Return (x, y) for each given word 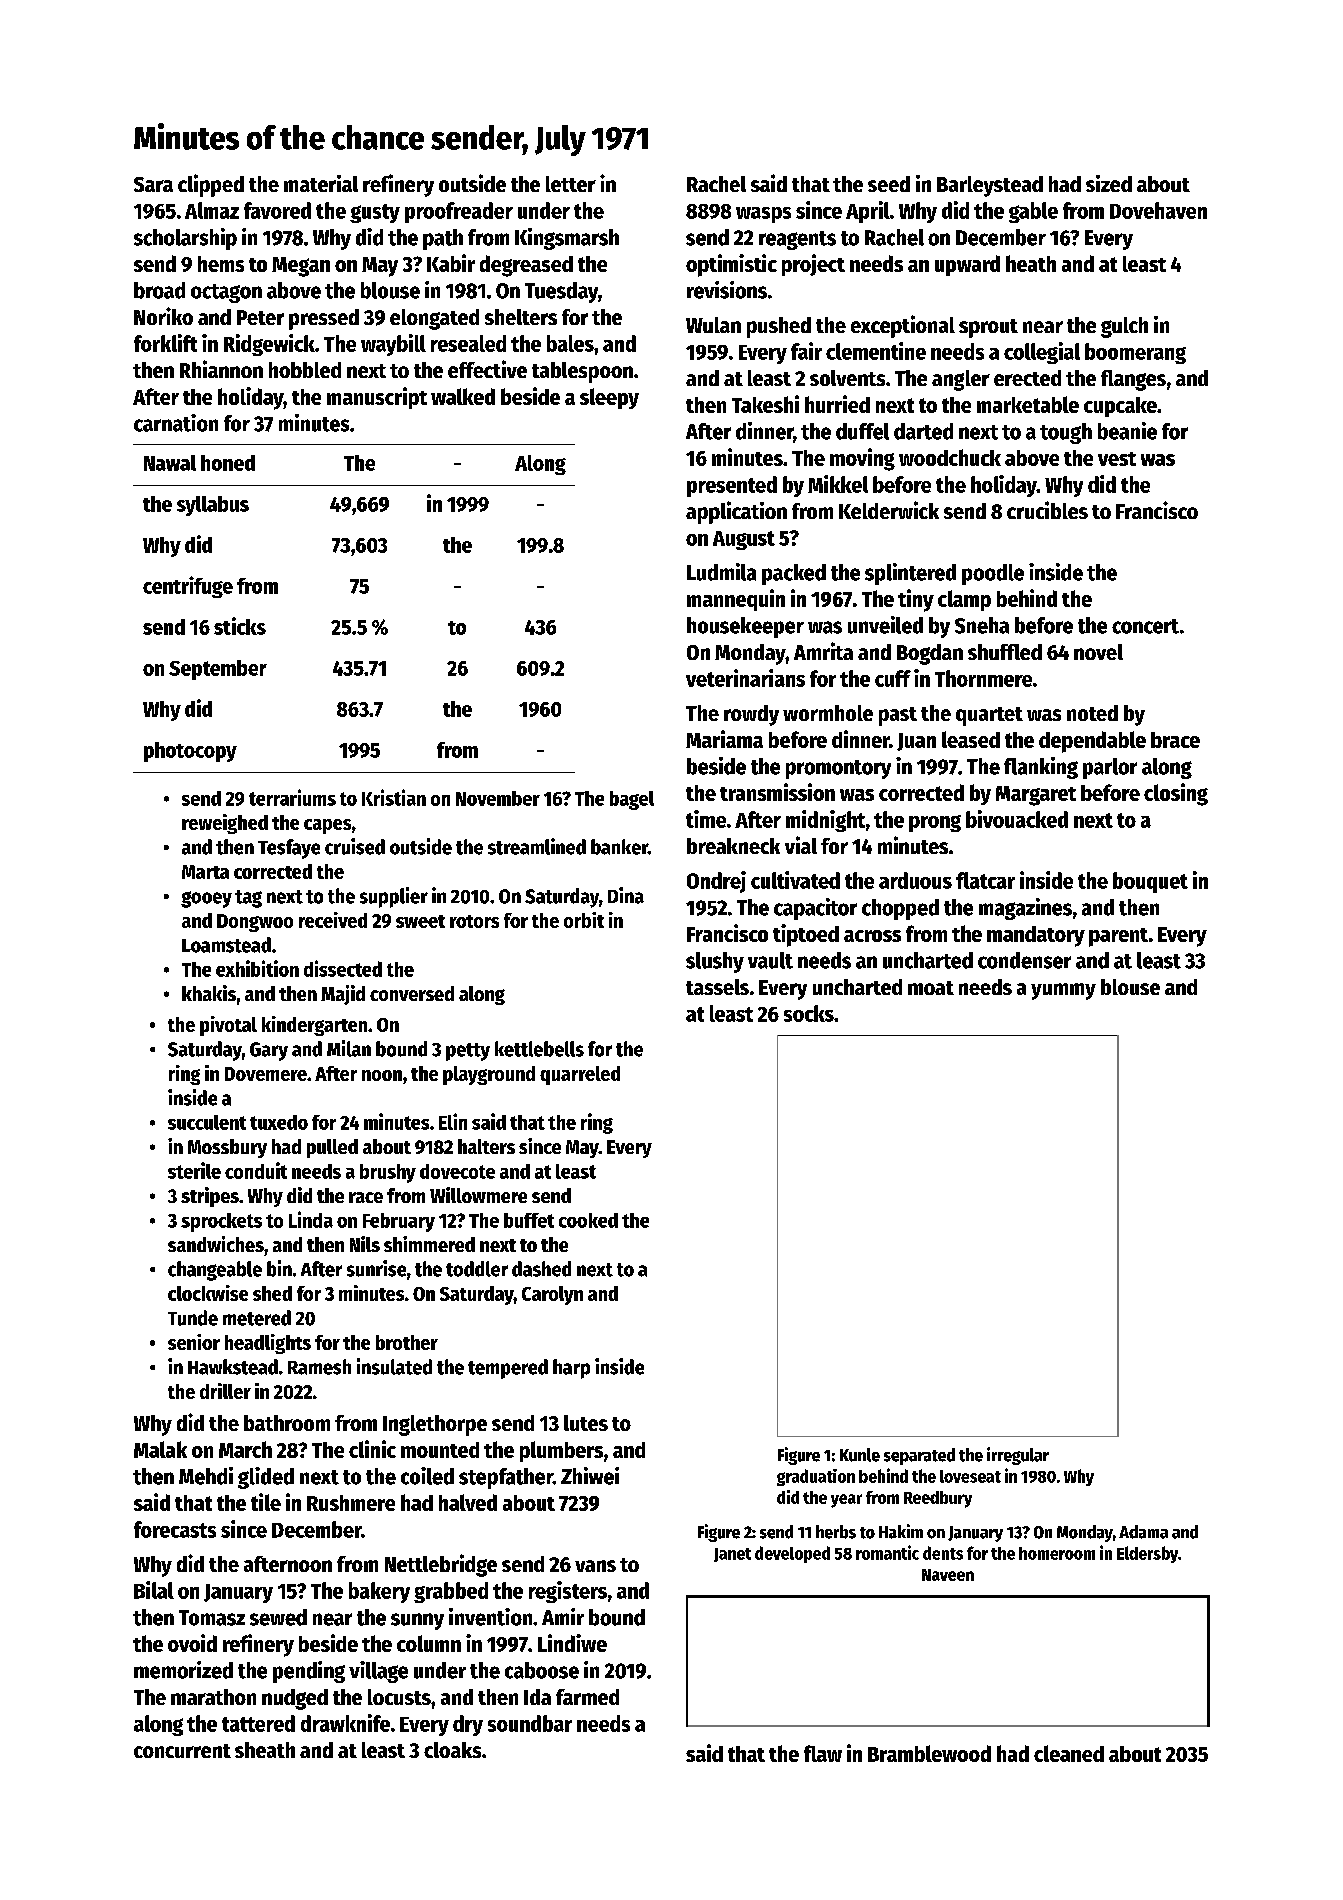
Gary (269, 1051)
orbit (584, 920)
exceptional (903, 326)
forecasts (175, 1529)
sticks (240, 626)
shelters (521, 317)
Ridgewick (269, 345)
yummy (1063, 991)
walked (463, 396)
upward (967, 265)
